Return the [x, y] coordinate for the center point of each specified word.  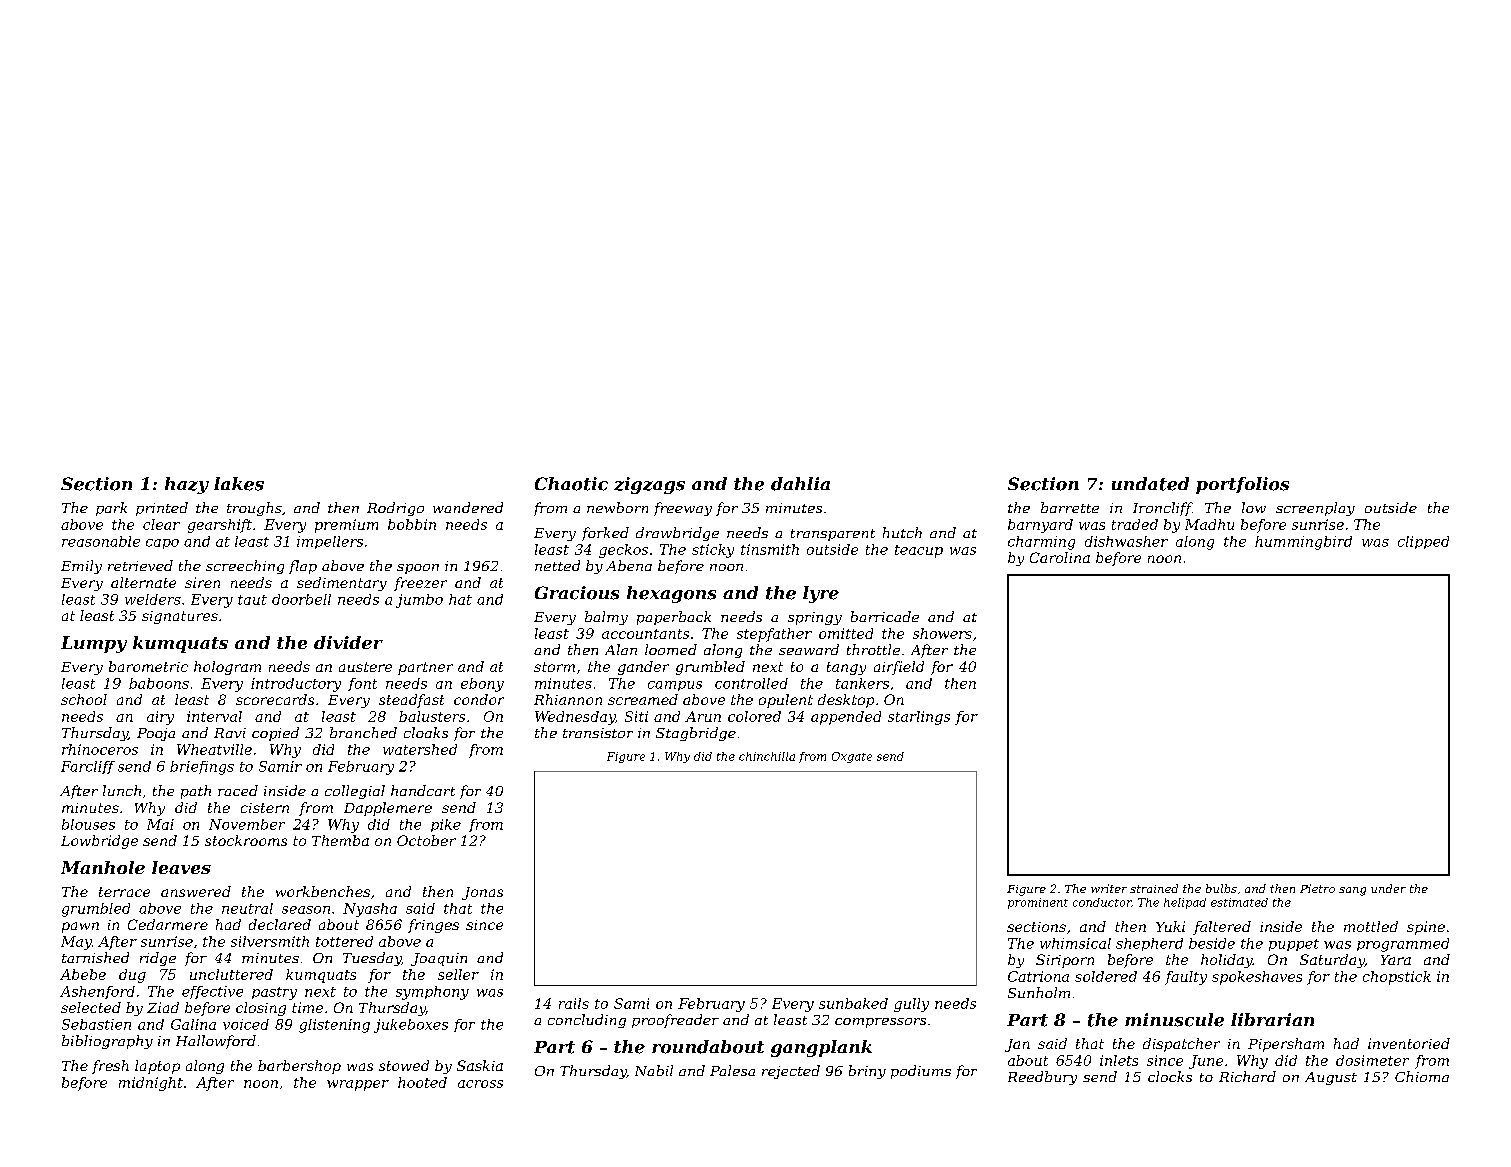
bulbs [1221, 888]
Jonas [482, 893]
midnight [151, 1084]
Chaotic [571, 484]
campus [675, 686]
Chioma [1422, 1076]
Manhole [103, 867]
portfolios [1242, 485]
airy [160, 718]
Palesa [732, 1070]
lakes [239, 484]
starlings [919, 718]
